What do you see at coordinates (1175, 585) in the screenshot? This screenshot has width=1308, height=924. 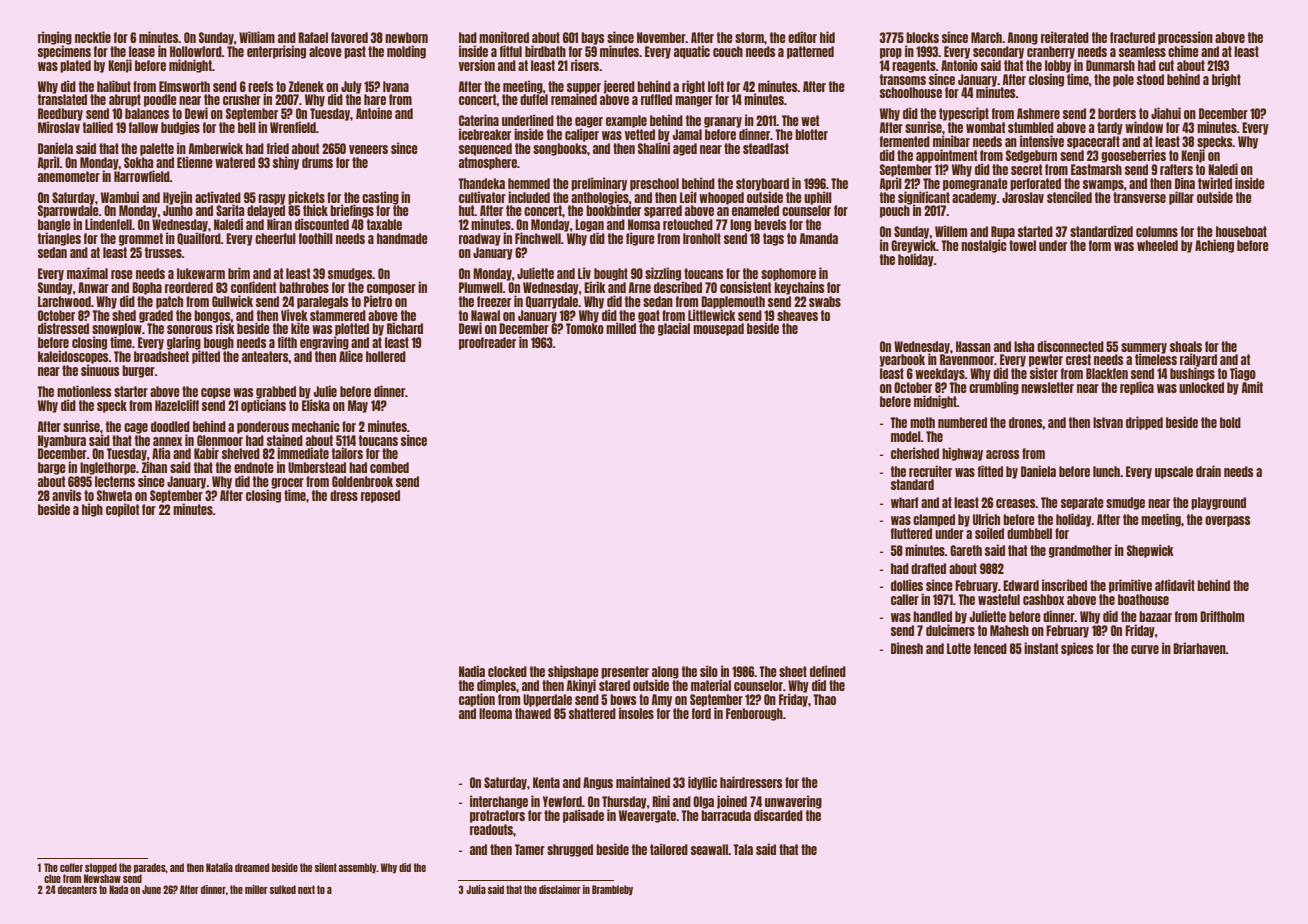 I see `affidavit` at bounding box center [1175, 585].
